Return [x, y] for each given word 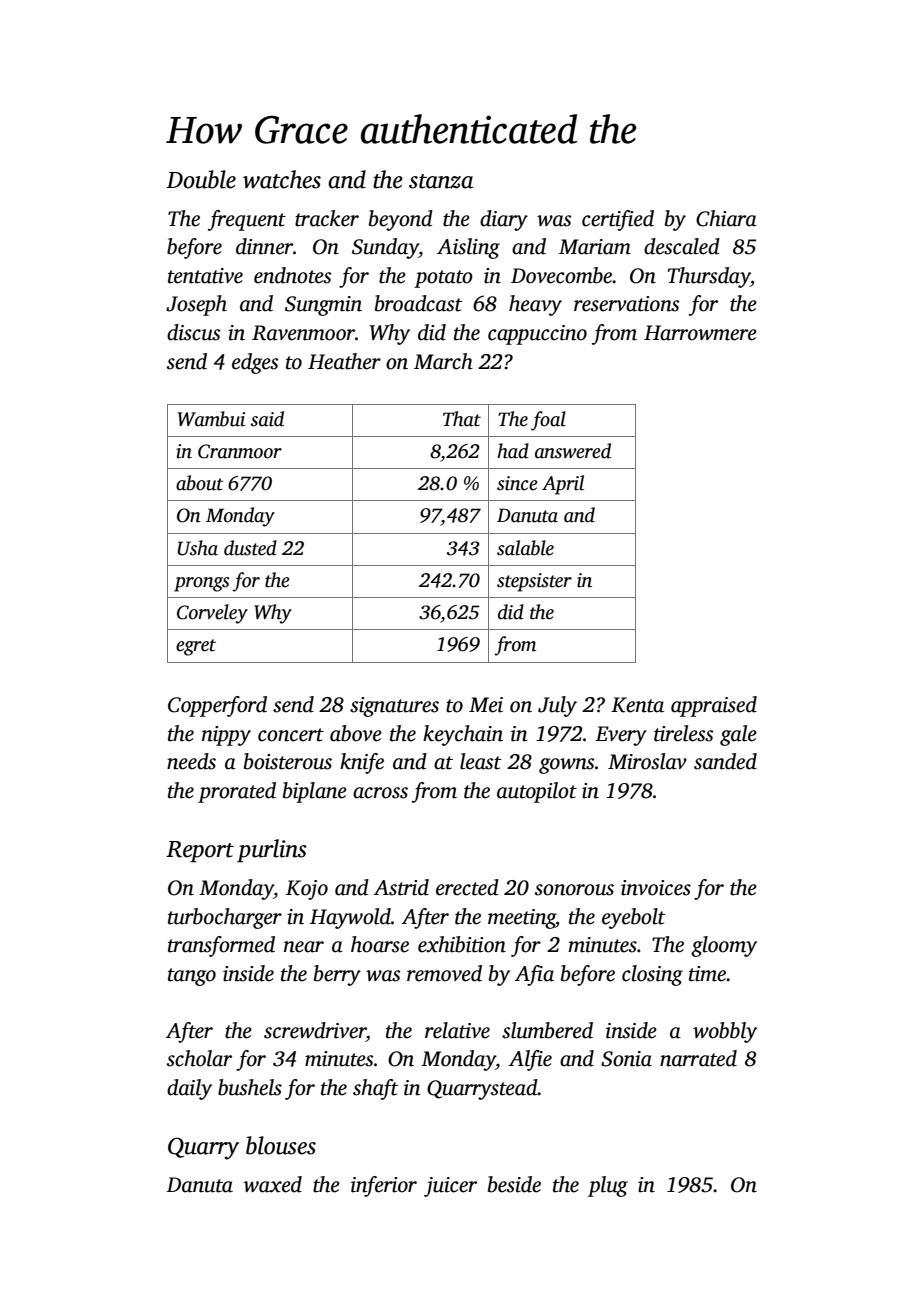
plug [608, 1186]
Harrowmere [700, 333]
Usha [197, 548]
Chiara [726, 218]
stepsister [534, 582]
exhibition [462, 944]
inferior [384, 1186]
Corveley [212, 614]
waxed [273, 1184]
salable [525, 548]
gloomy [724, 946]
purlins [272, 851]
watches [282, 179]
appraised [714, 706]
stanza [441, 181]
